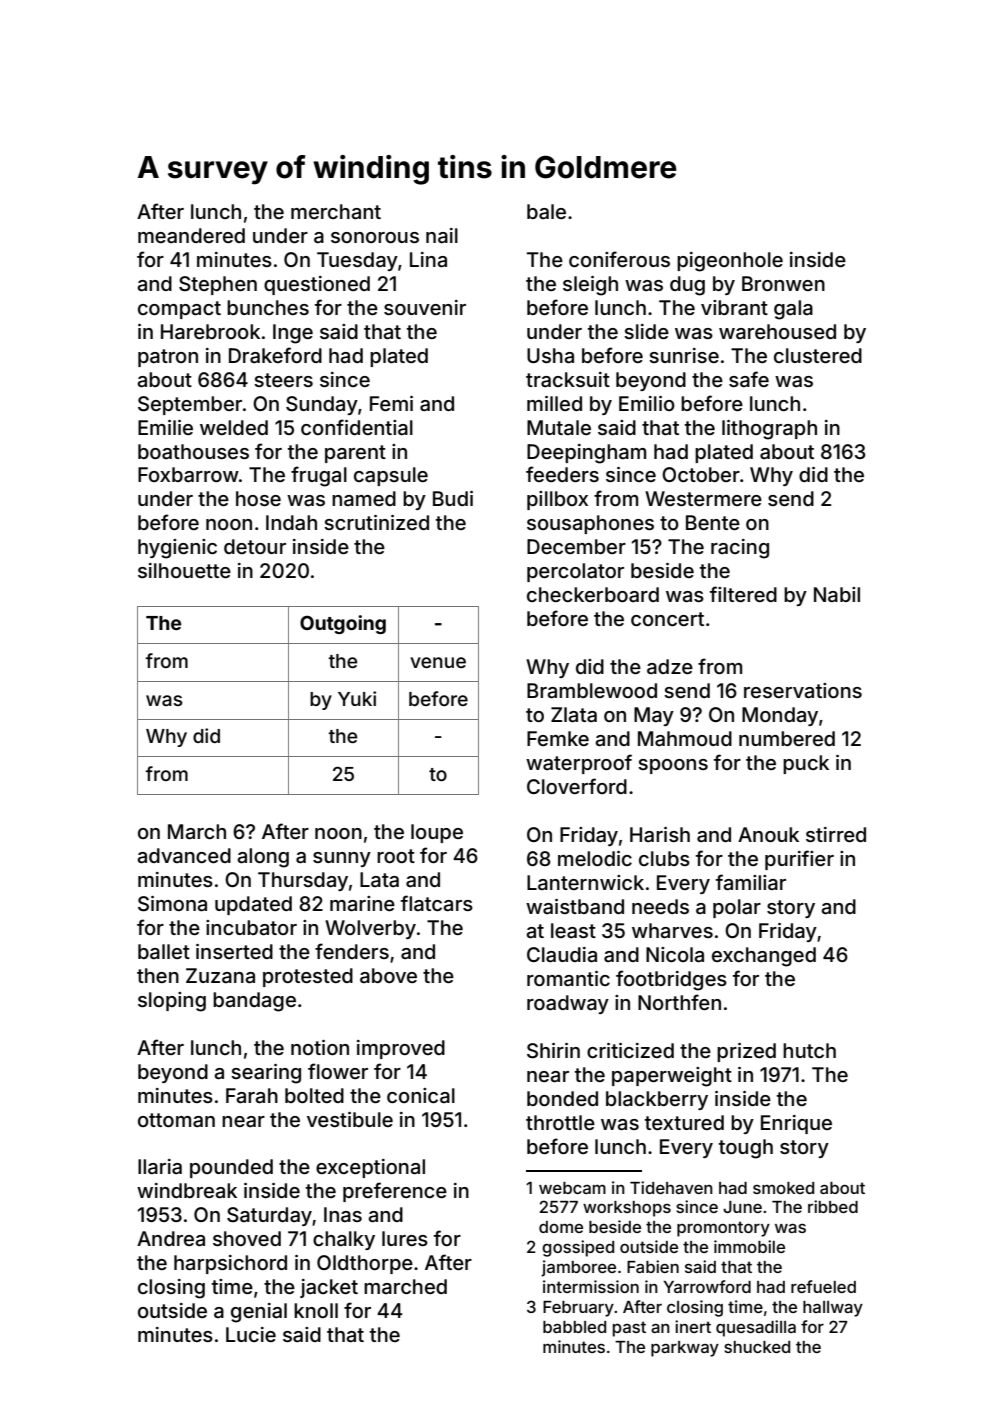  Describe the element at coordinates (191, 235) in the screenshot. I see `meandered` at that location.
